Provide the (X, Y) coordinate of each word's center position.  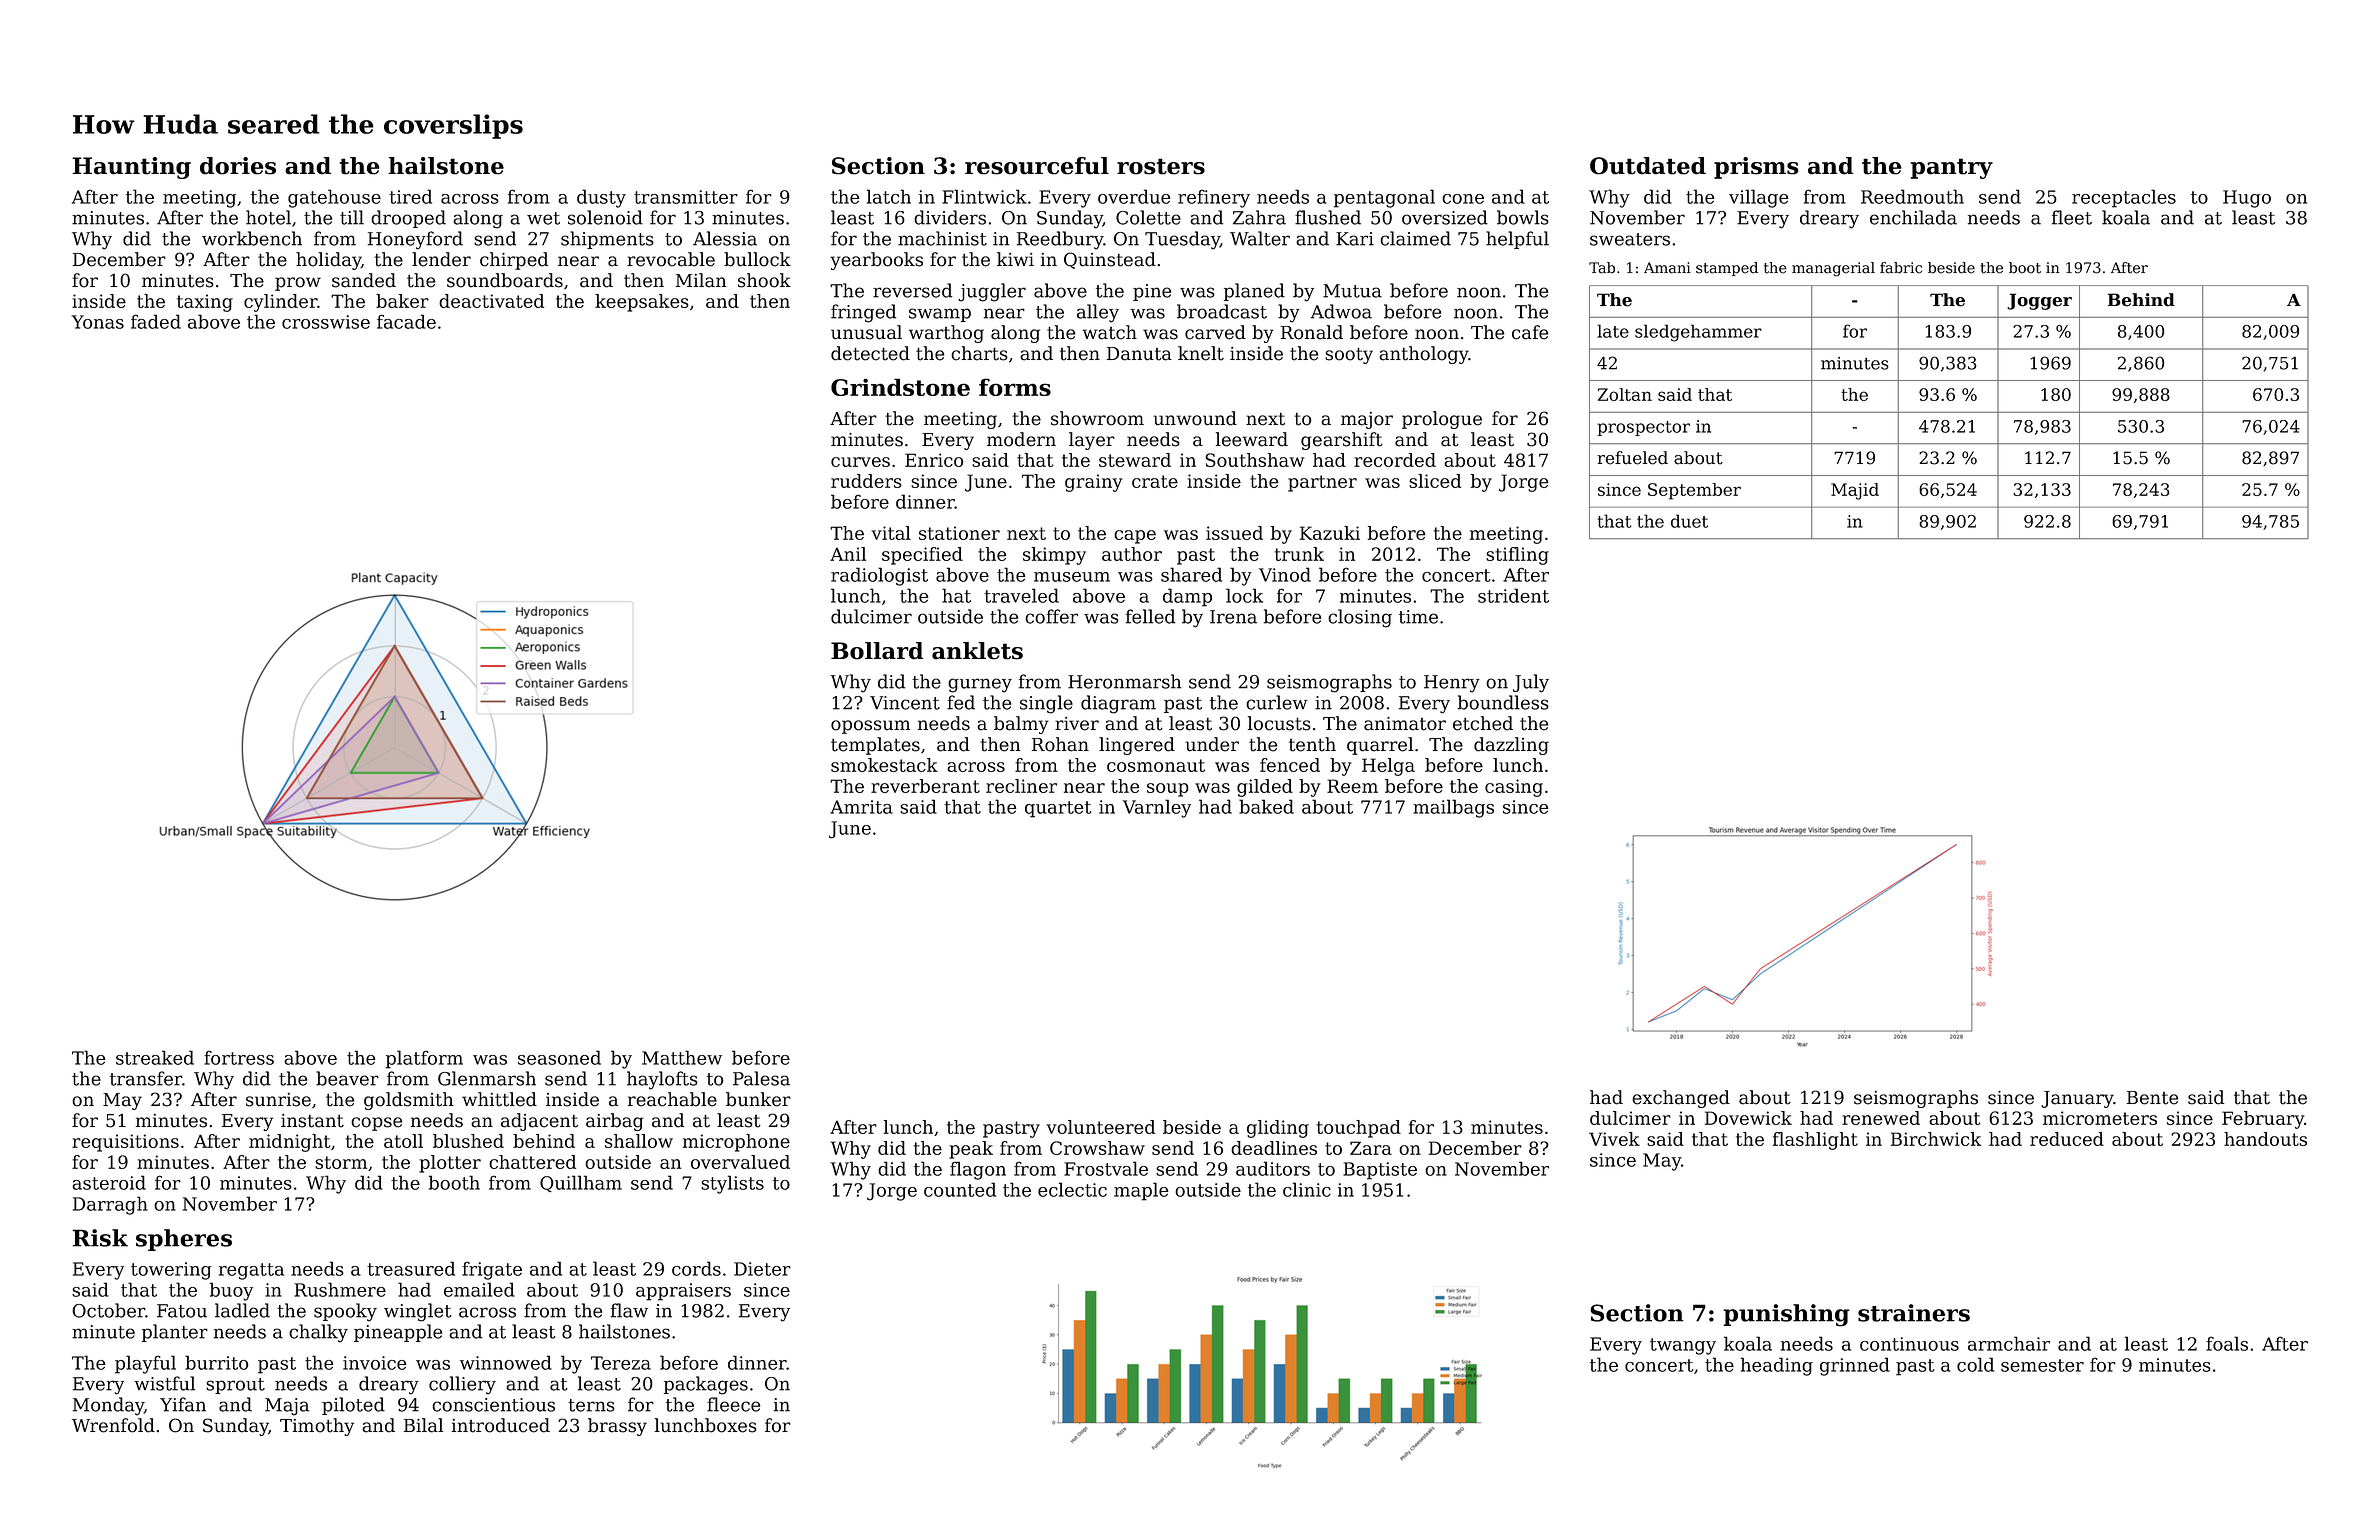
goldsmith (408, 1101)
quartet (1058, 809)
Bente (2152, 1098)
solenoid (605, 217)
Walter (1260, 238)
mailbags (1453, 808)
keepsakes (642, 303)
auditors (1273, 1168)
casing (1514, 788)
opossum (870, 727)
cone (1463, 199)
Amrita (861, 807)
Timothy (317, 1427)
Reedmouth (1912, 196)
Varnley (1156, 808)
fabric (1901, 268)
